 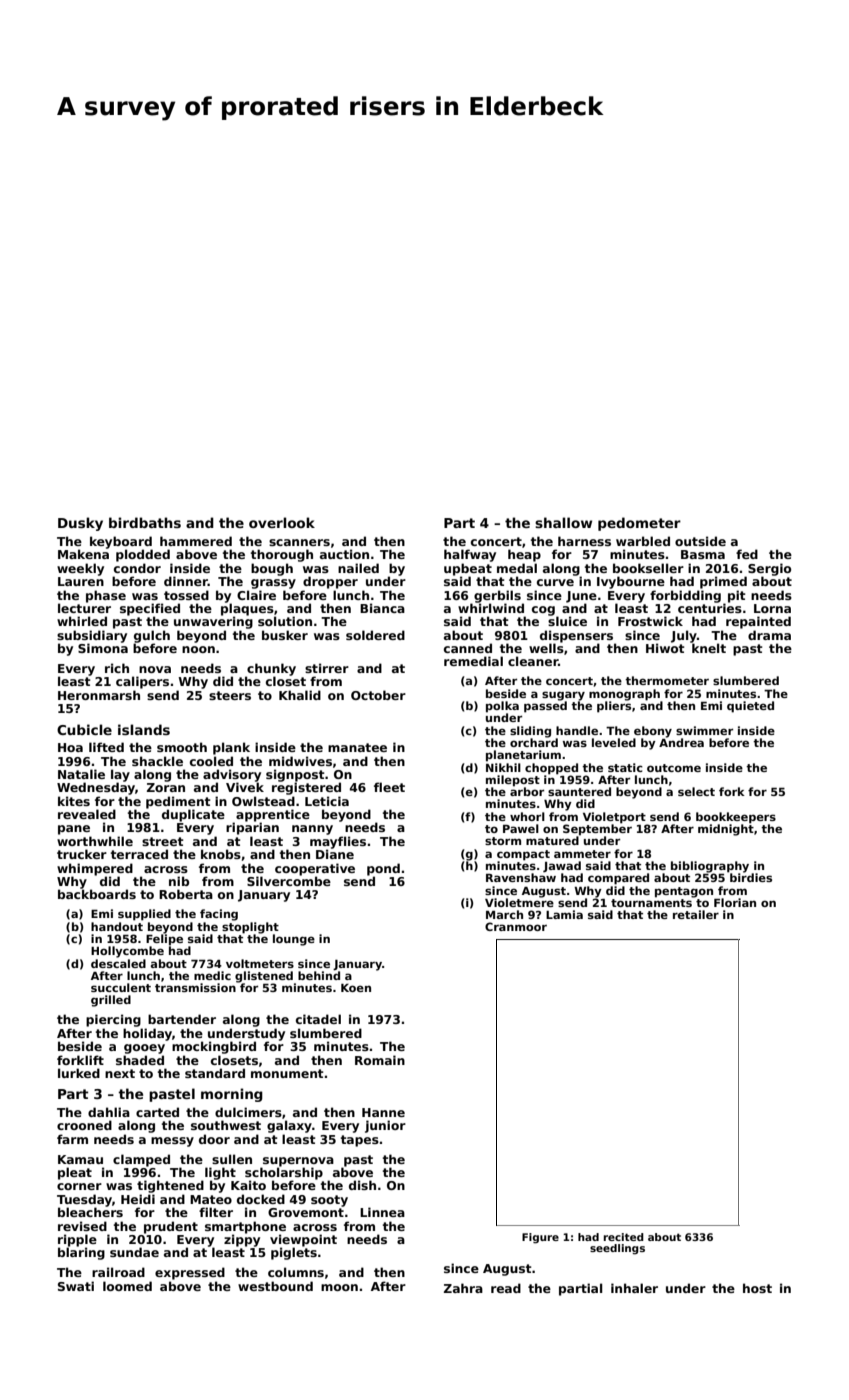 What do you see at coordinates (735, 902) in the screenshot?
I see `Florian` at bounding box center [735, 902].
